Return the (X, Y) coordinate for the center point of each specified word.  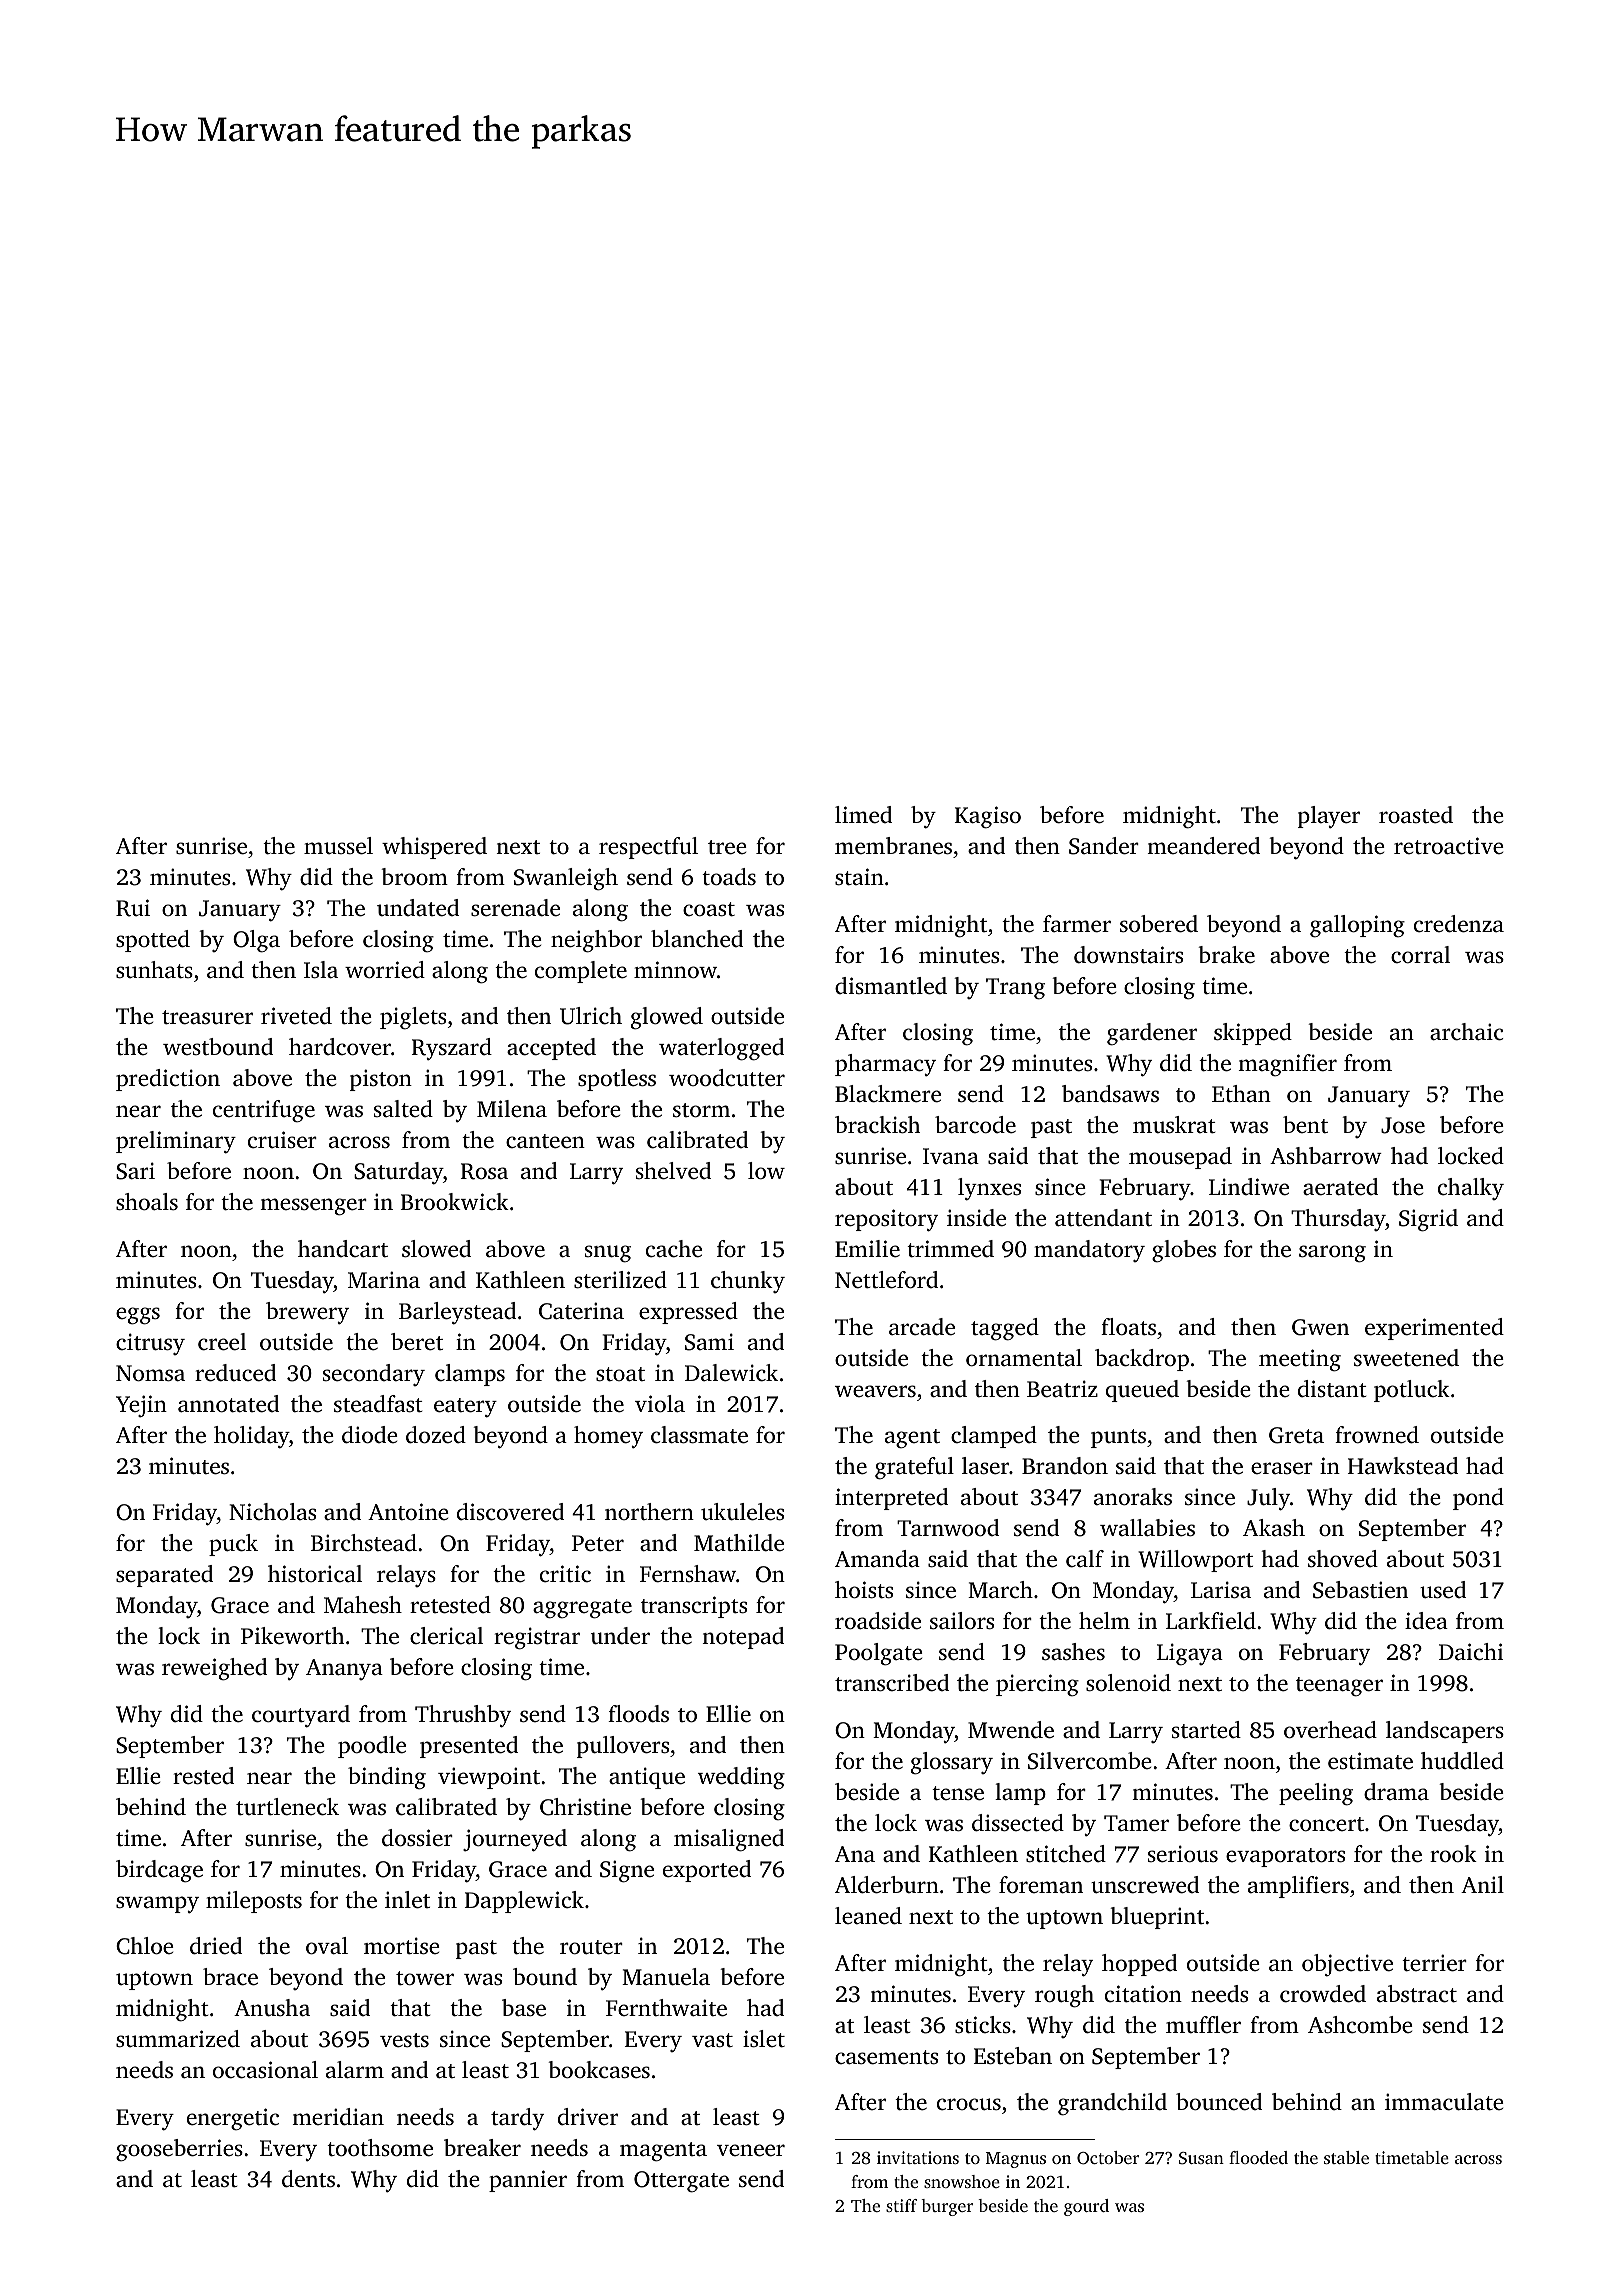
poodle (372, 1747)
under (620, 1636)
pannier (528, 2181)
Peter (598, 1543)
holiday (251, 1437)
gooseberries (179, 2150)
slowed (436, 1249)
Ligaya (1190, 1654)
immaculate (1444, 2102)
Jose (1403, 1125)
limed (863, 815)
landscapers (1445, 1732)
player (1329, 817)
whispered (434, 848)
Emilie (867, 1249)
